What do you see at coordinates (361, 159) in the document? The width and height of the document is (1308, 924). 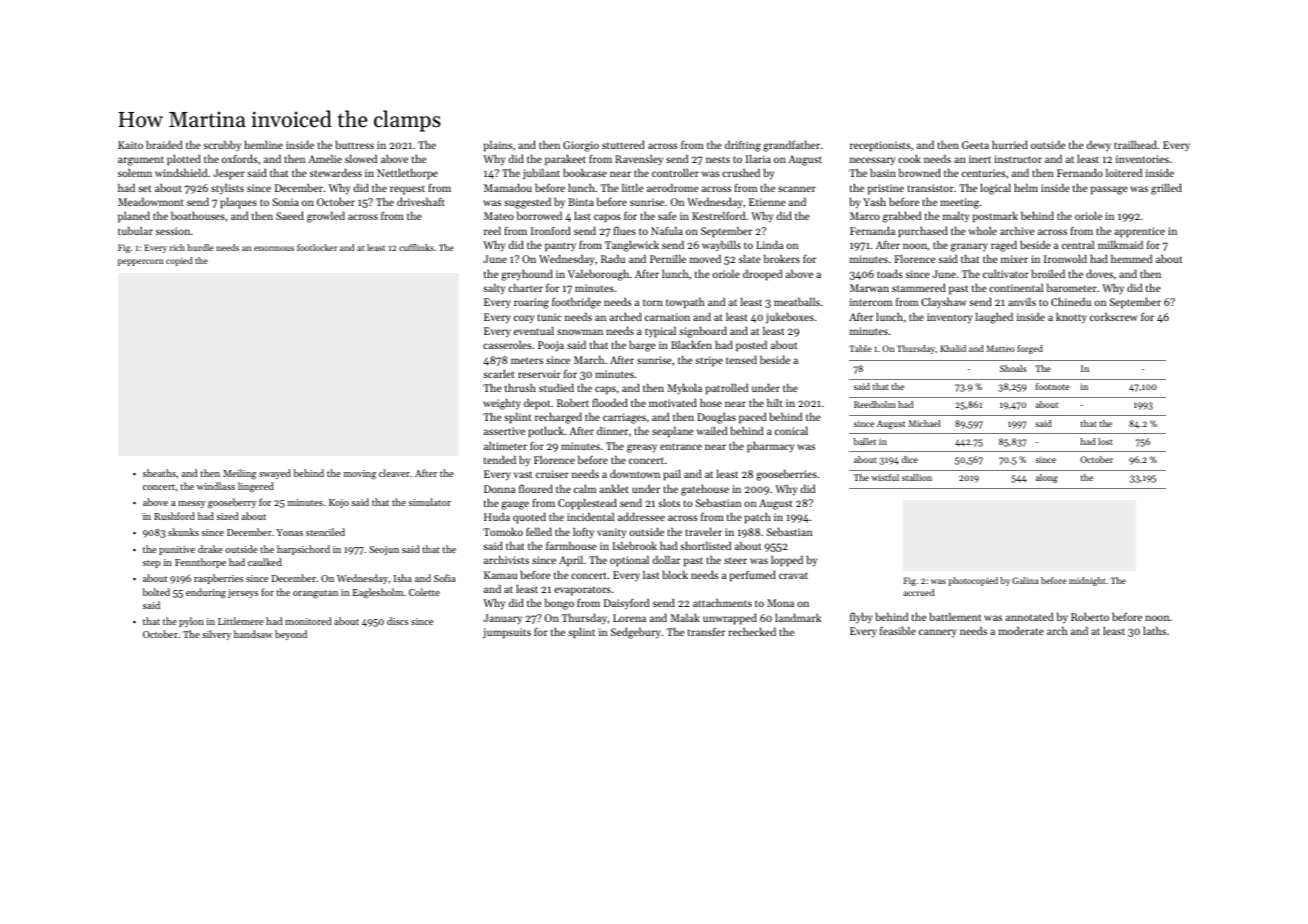 I see `slowed` at bounding box center [361, 159].
